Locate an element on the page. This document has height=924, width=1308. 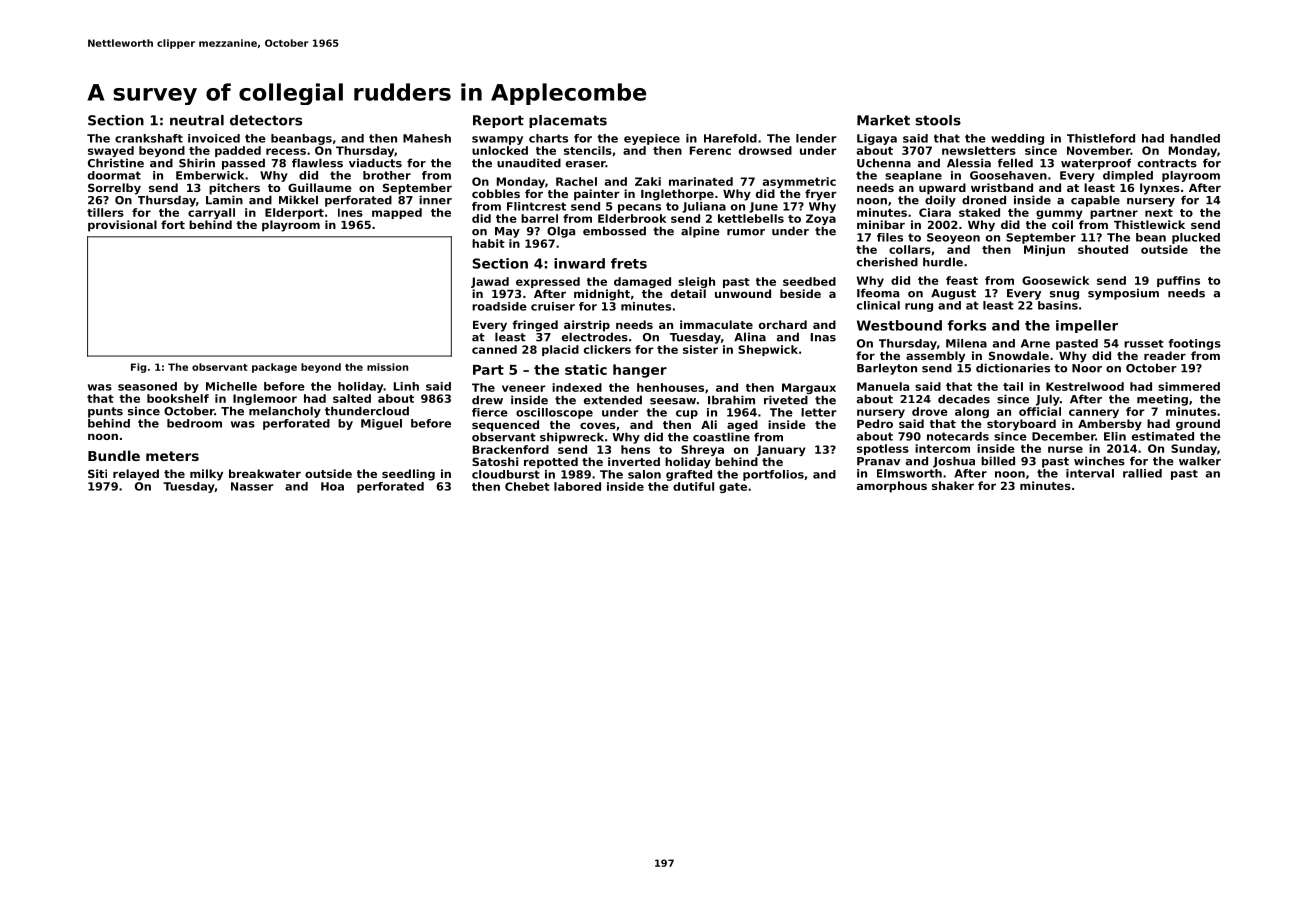
seasoned is located at coordinates (147, 386).
